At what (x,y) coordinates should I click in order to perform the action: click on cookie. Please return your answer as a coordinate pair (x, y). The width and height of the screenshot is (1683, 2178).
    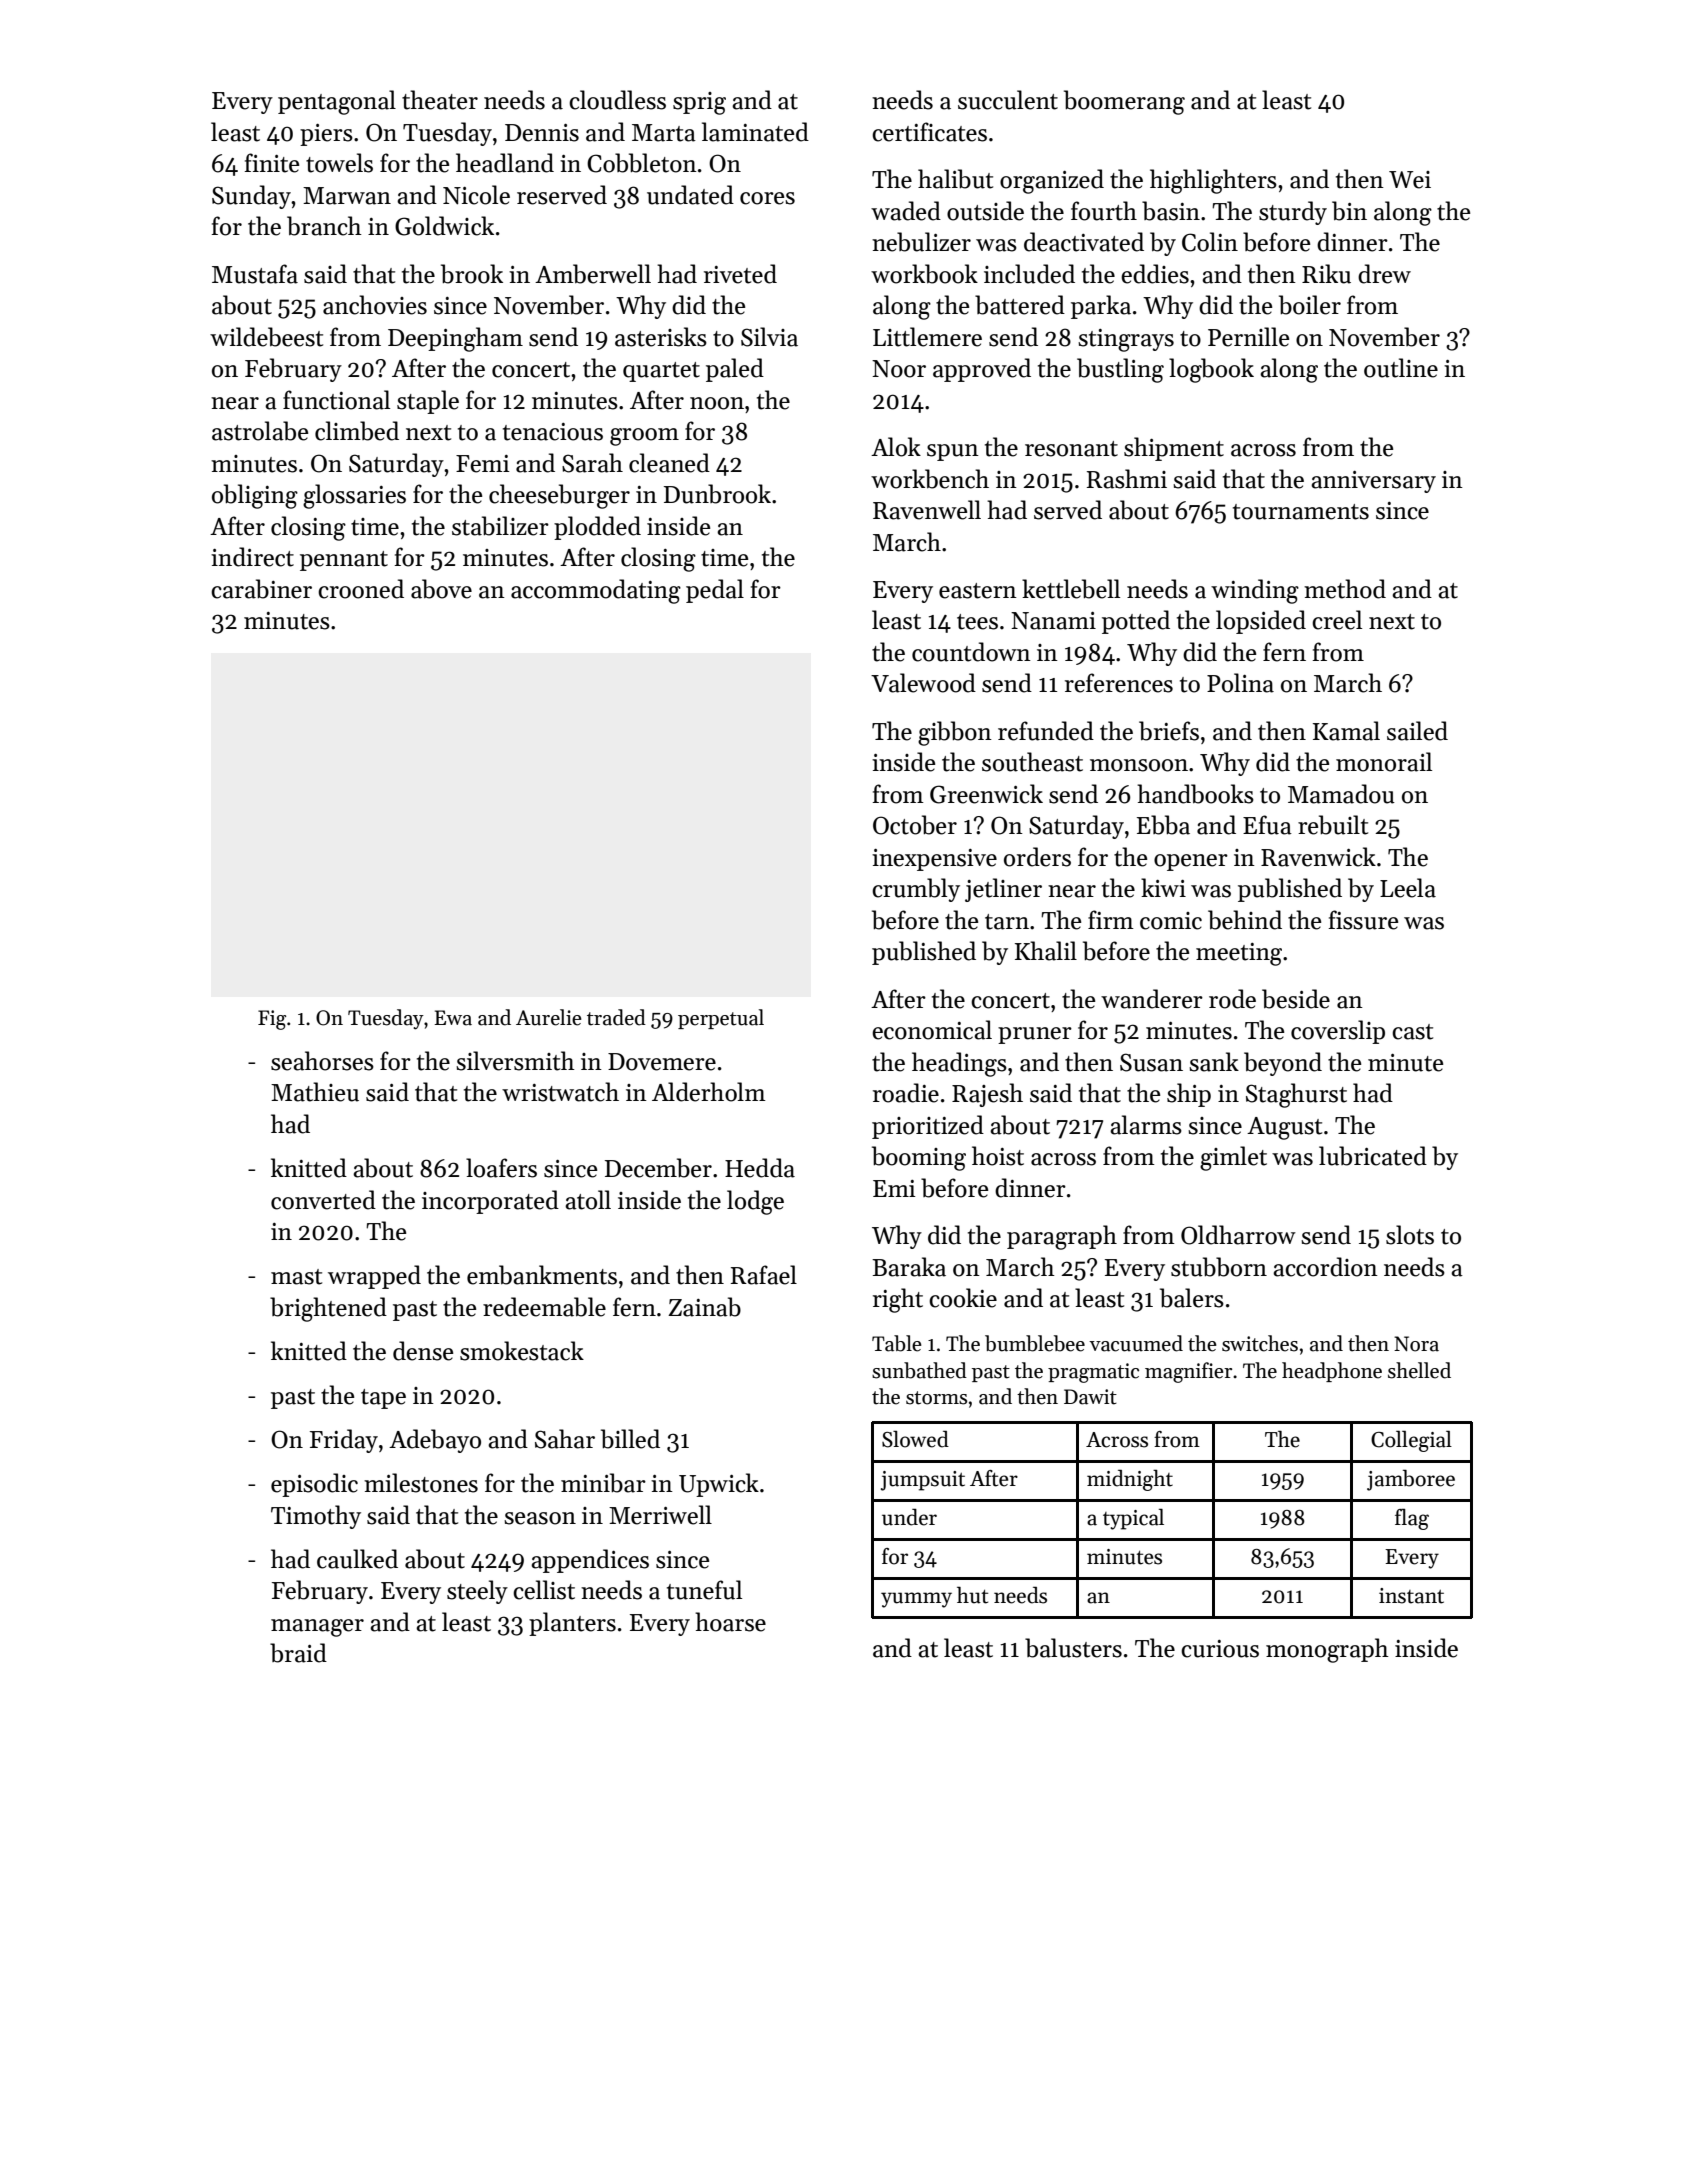
    Looking at the image, I should click on (963, 1298).
